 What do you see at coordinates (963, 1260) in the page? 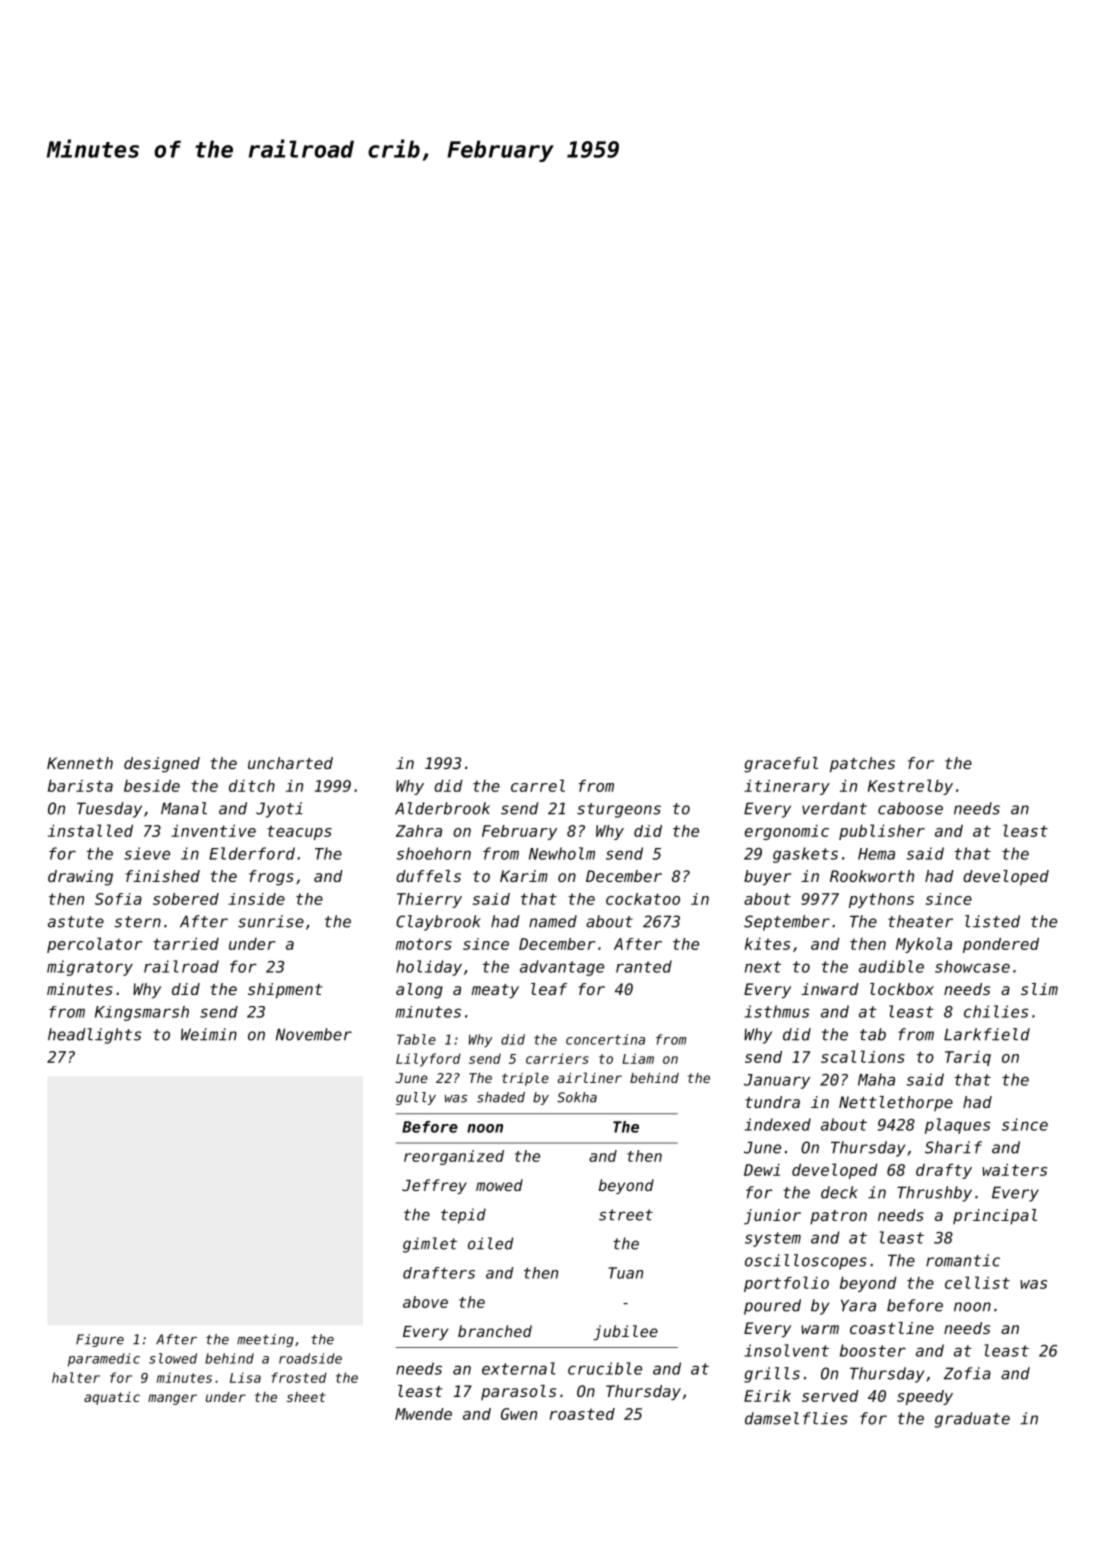
I see `romantic` at bounding box center [963, 1260].
